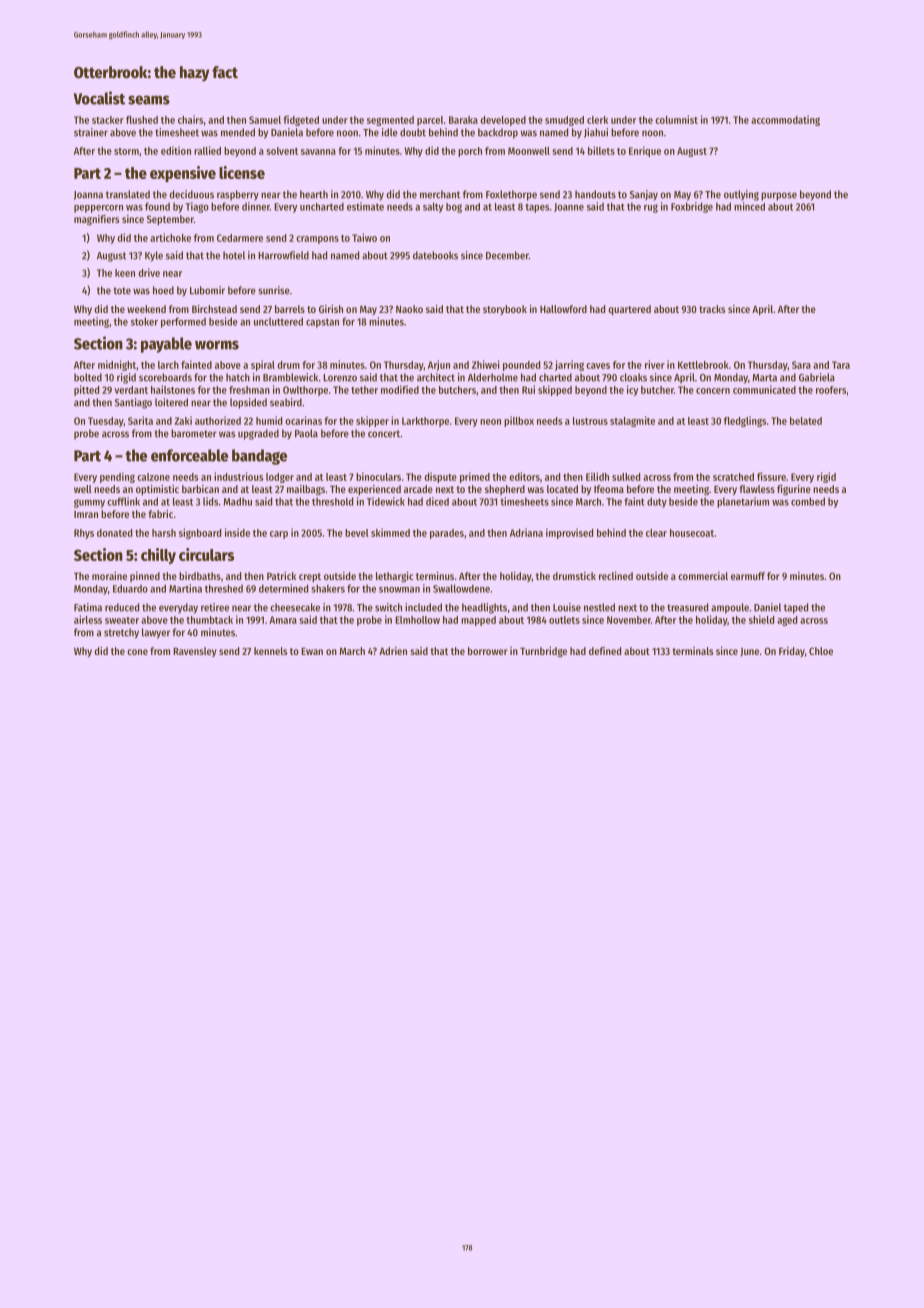  I want to click on architect, so click(436, 377).
